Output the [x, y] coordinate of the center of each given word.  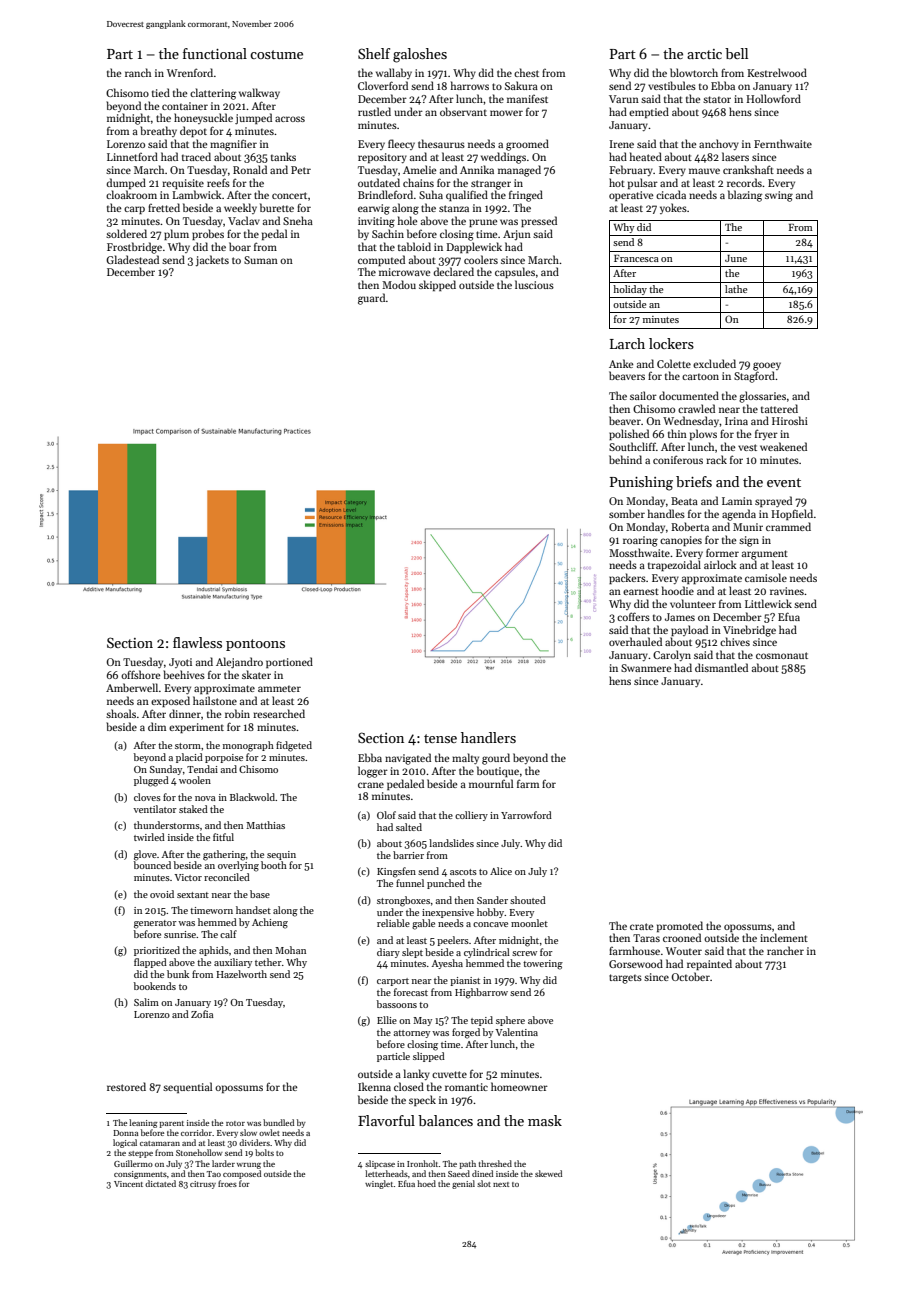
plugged [151, 781]
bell [736, 53]
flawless [197, 642]
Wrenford [190, 72]
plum [176, 234]
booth [274, 865]
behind [625, 459]
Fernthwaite [783, 143]
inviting [376, 222]
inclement [784, 937]
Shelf [374, 53]
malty [465, 758]
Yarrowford [526, 815]
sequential [187, 1087]
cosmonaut [782, 655]
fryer [766, 434]
